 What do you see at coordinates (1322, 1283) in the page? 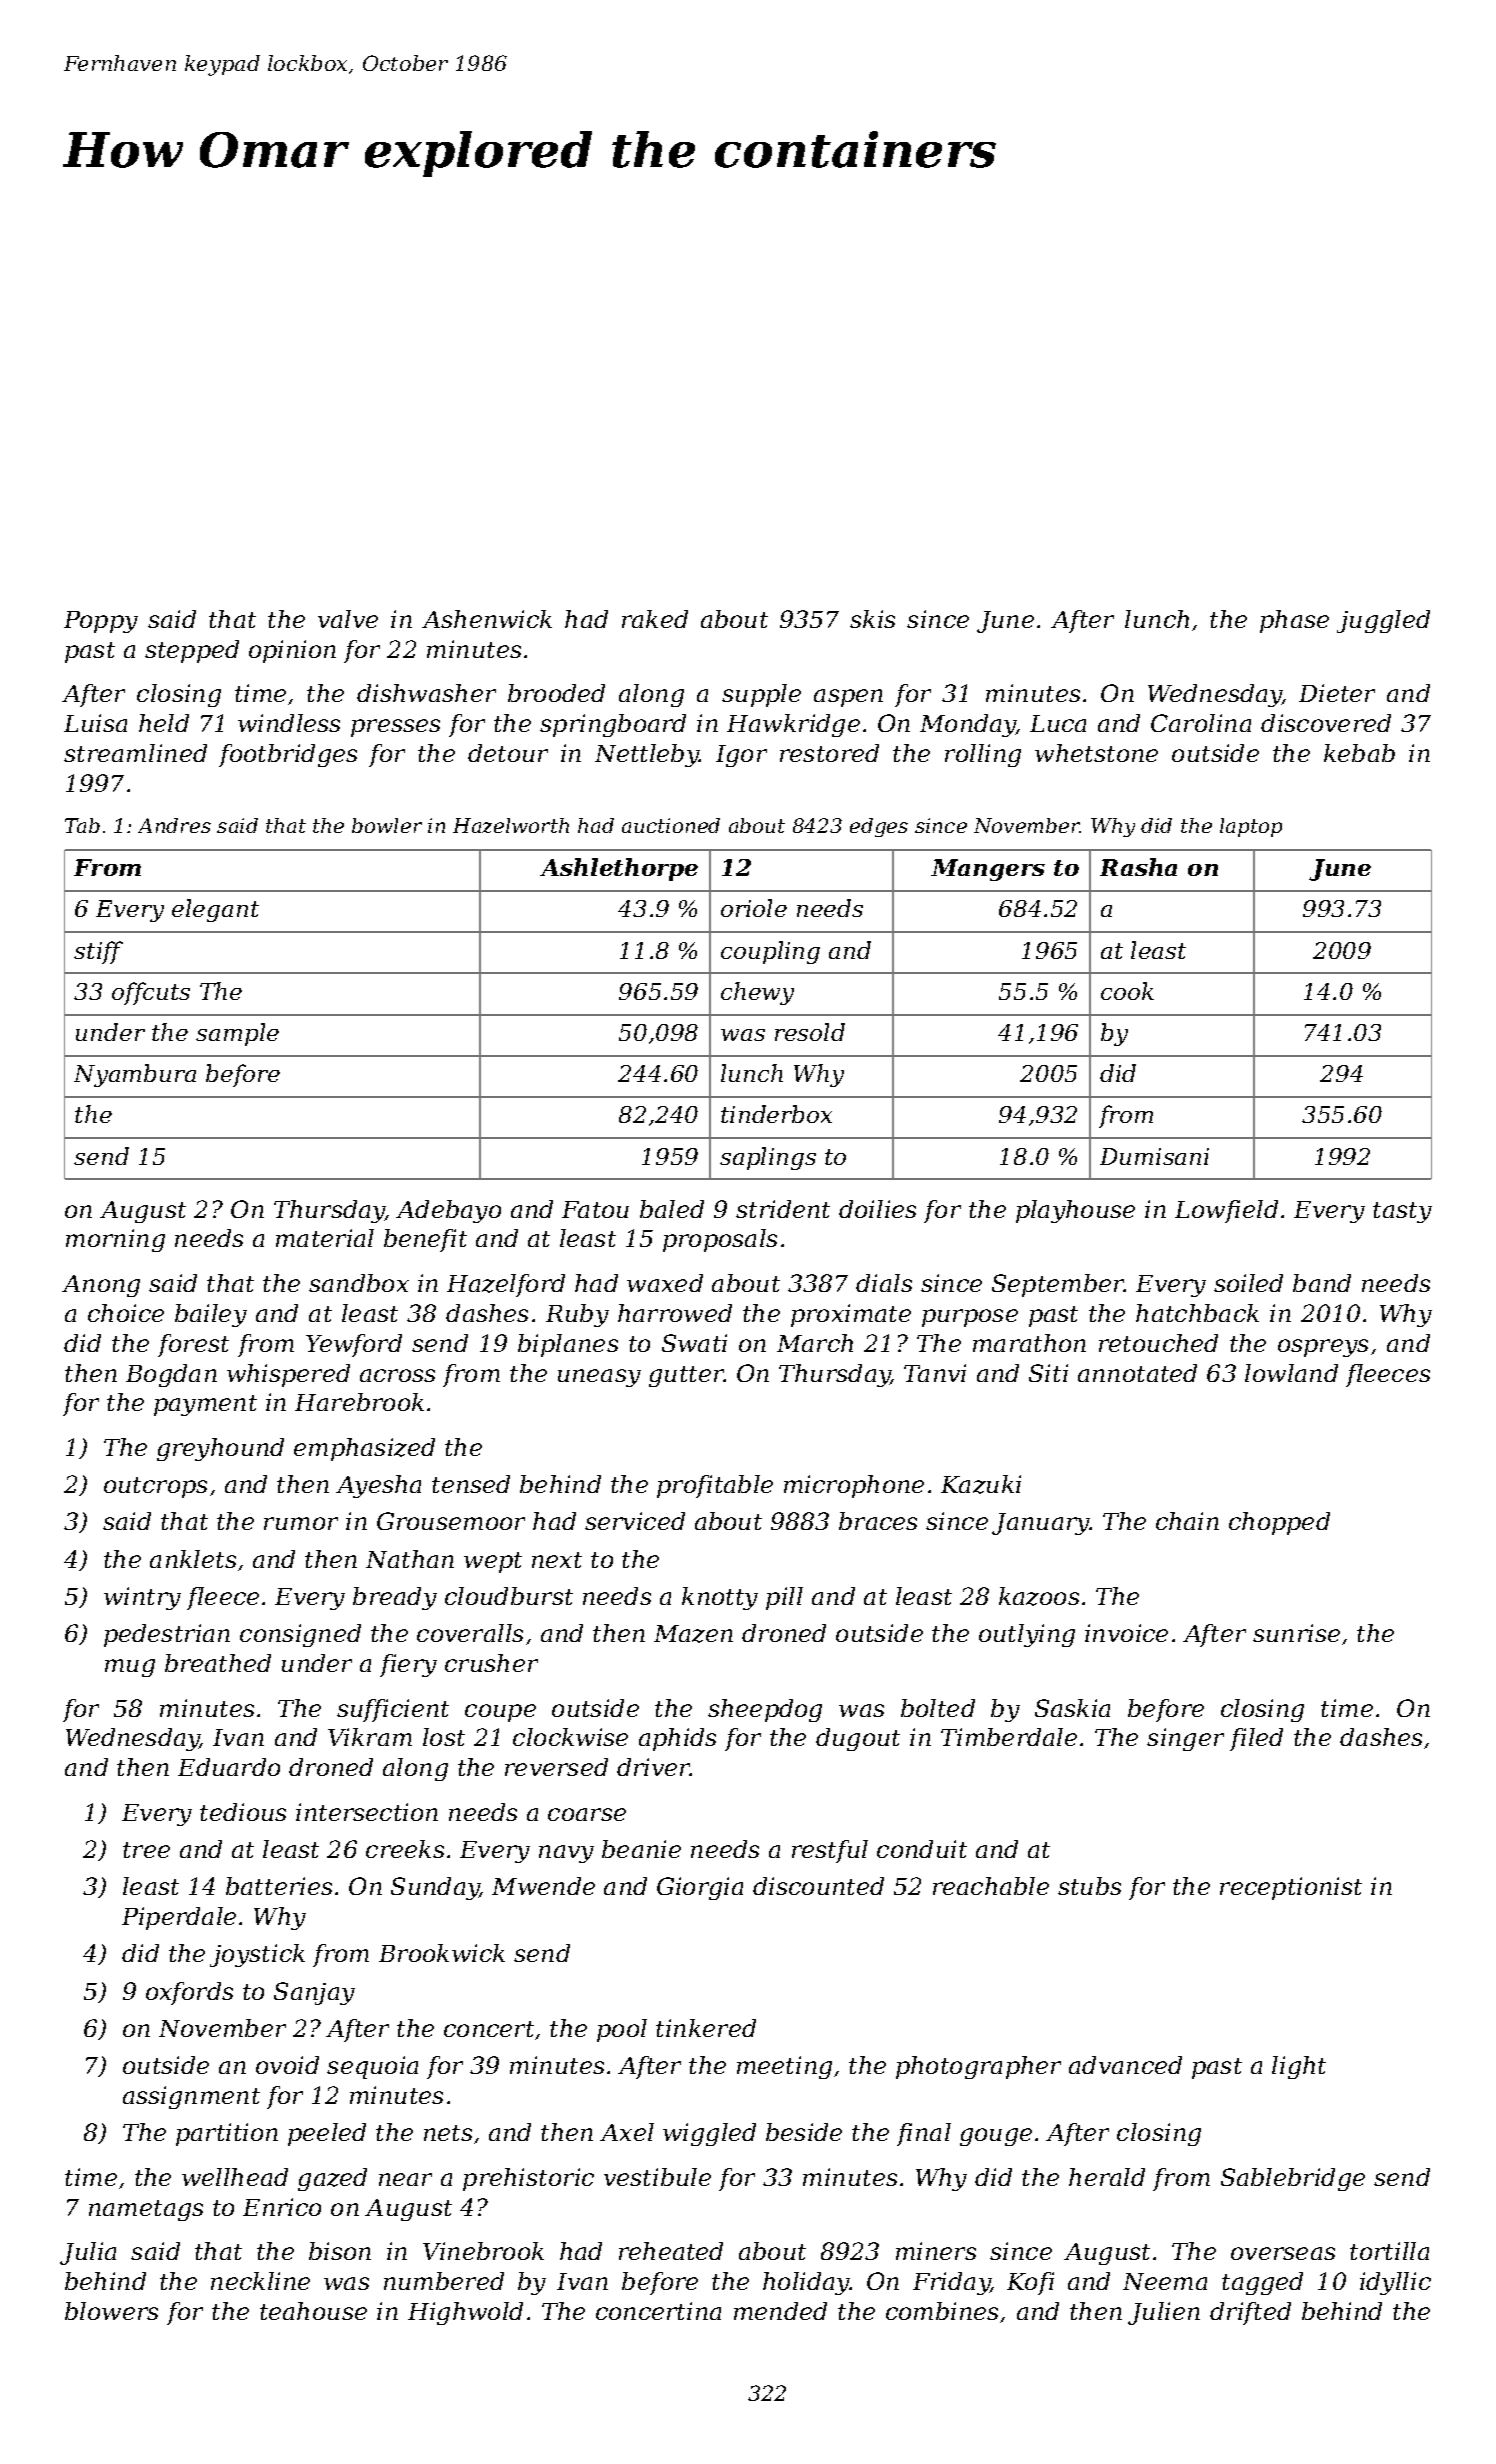
I see `band` at bounding box center [1322, 1283].
